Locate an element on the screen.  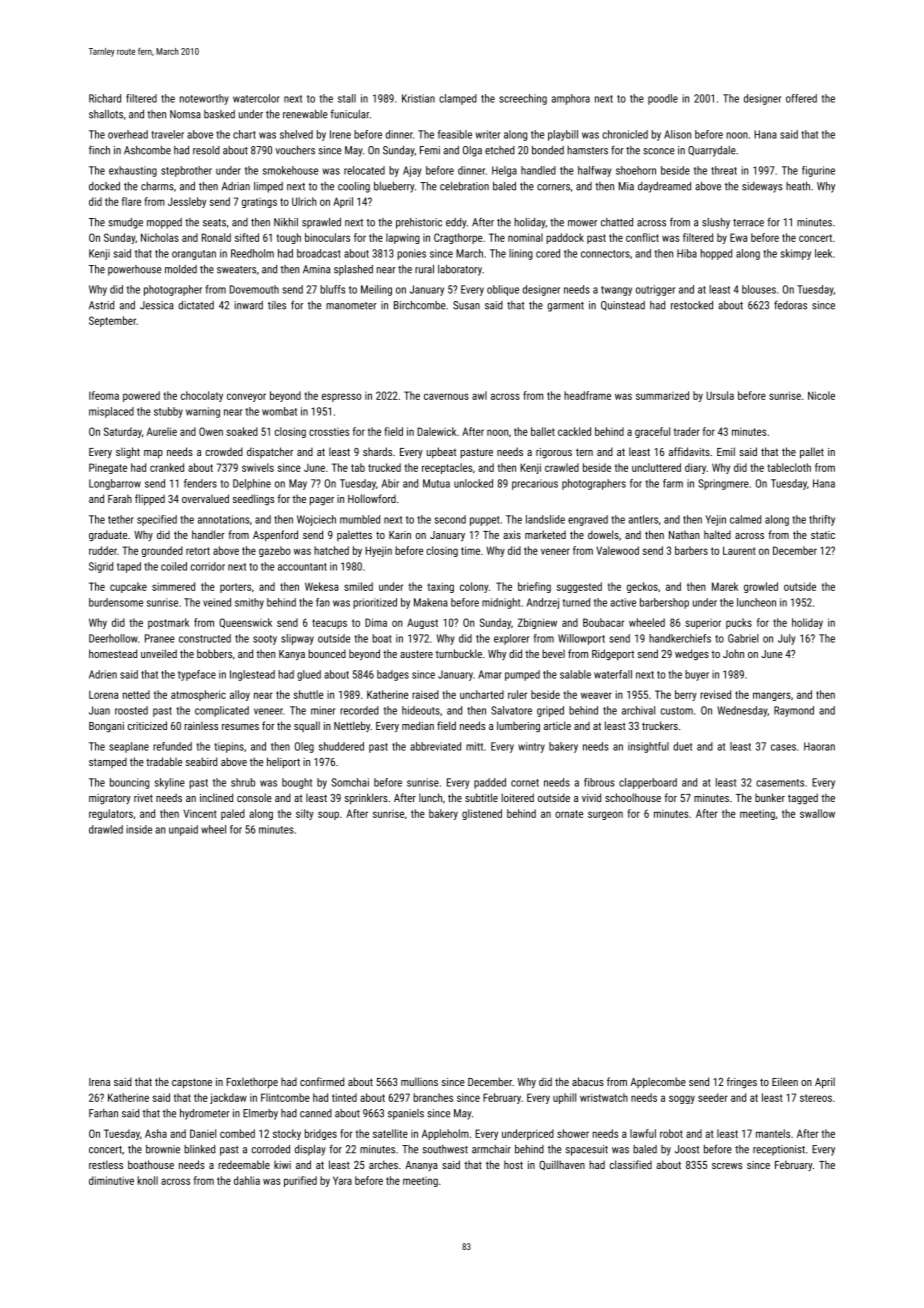
soup is located at coordinates (328, 815).
